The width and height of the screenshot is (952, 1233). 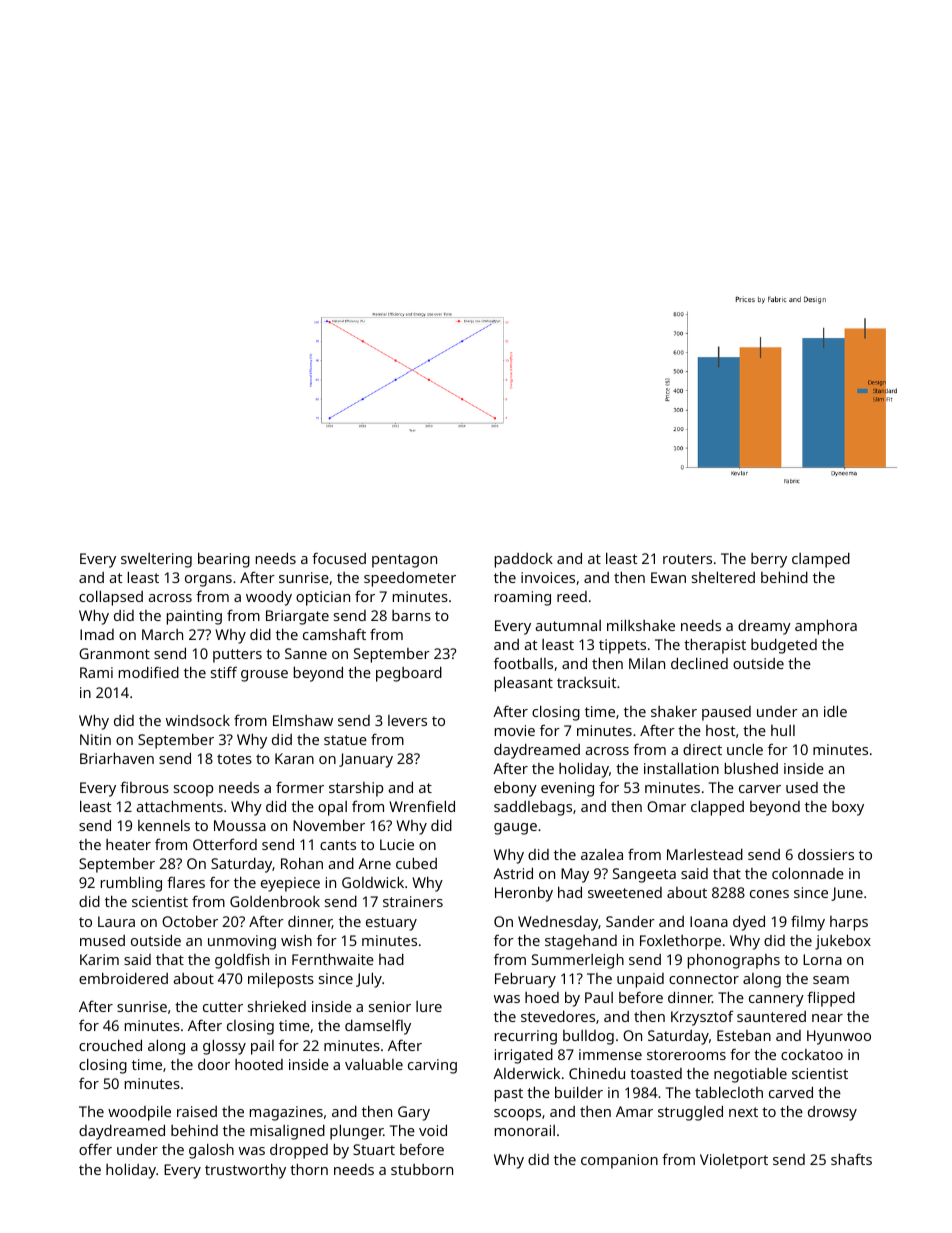 I want to click on Hyunwoo, so click(x=839, y=1037).
